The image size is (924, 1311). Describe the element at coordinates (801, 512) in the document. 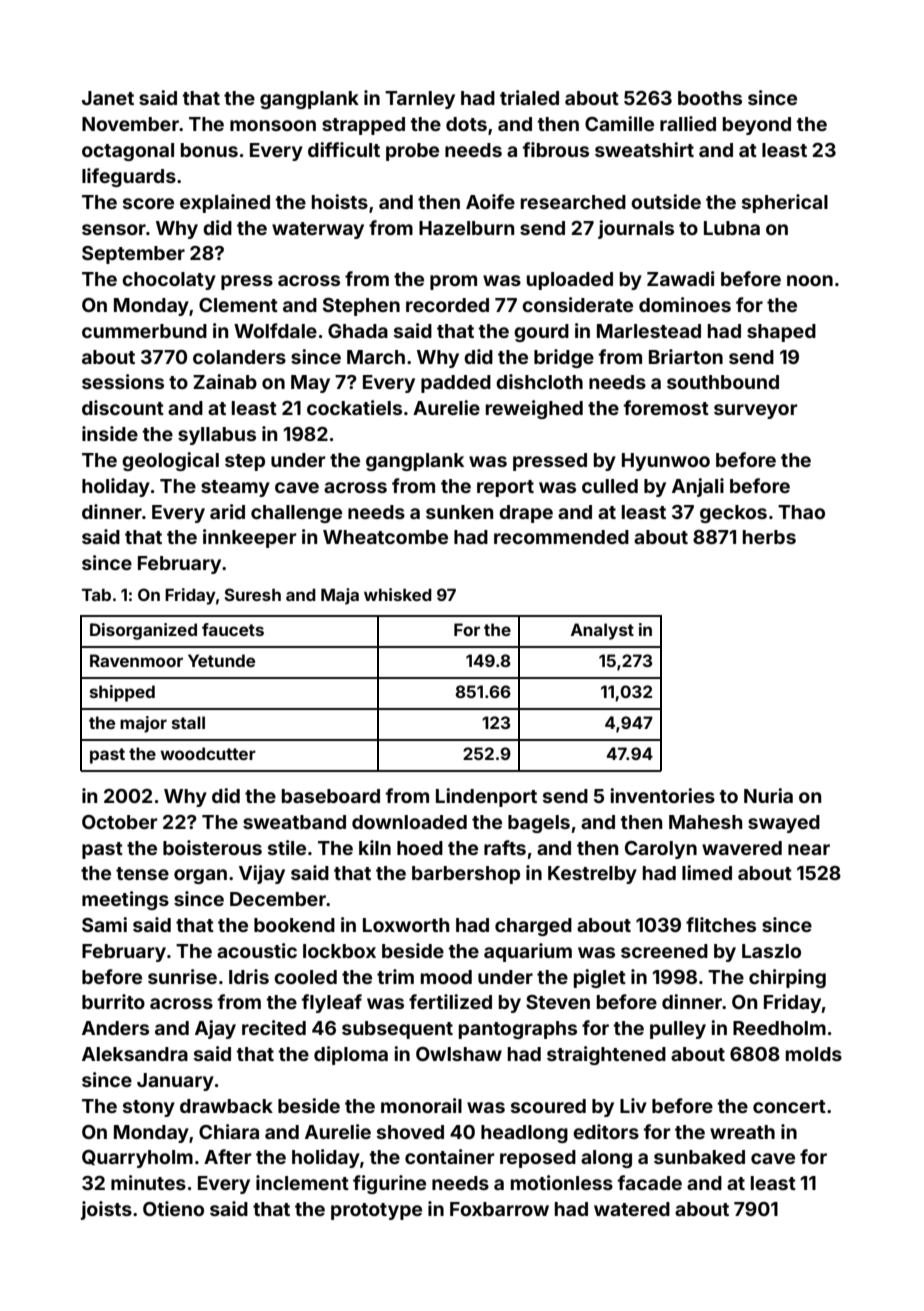

I see `Thao` at that location.
